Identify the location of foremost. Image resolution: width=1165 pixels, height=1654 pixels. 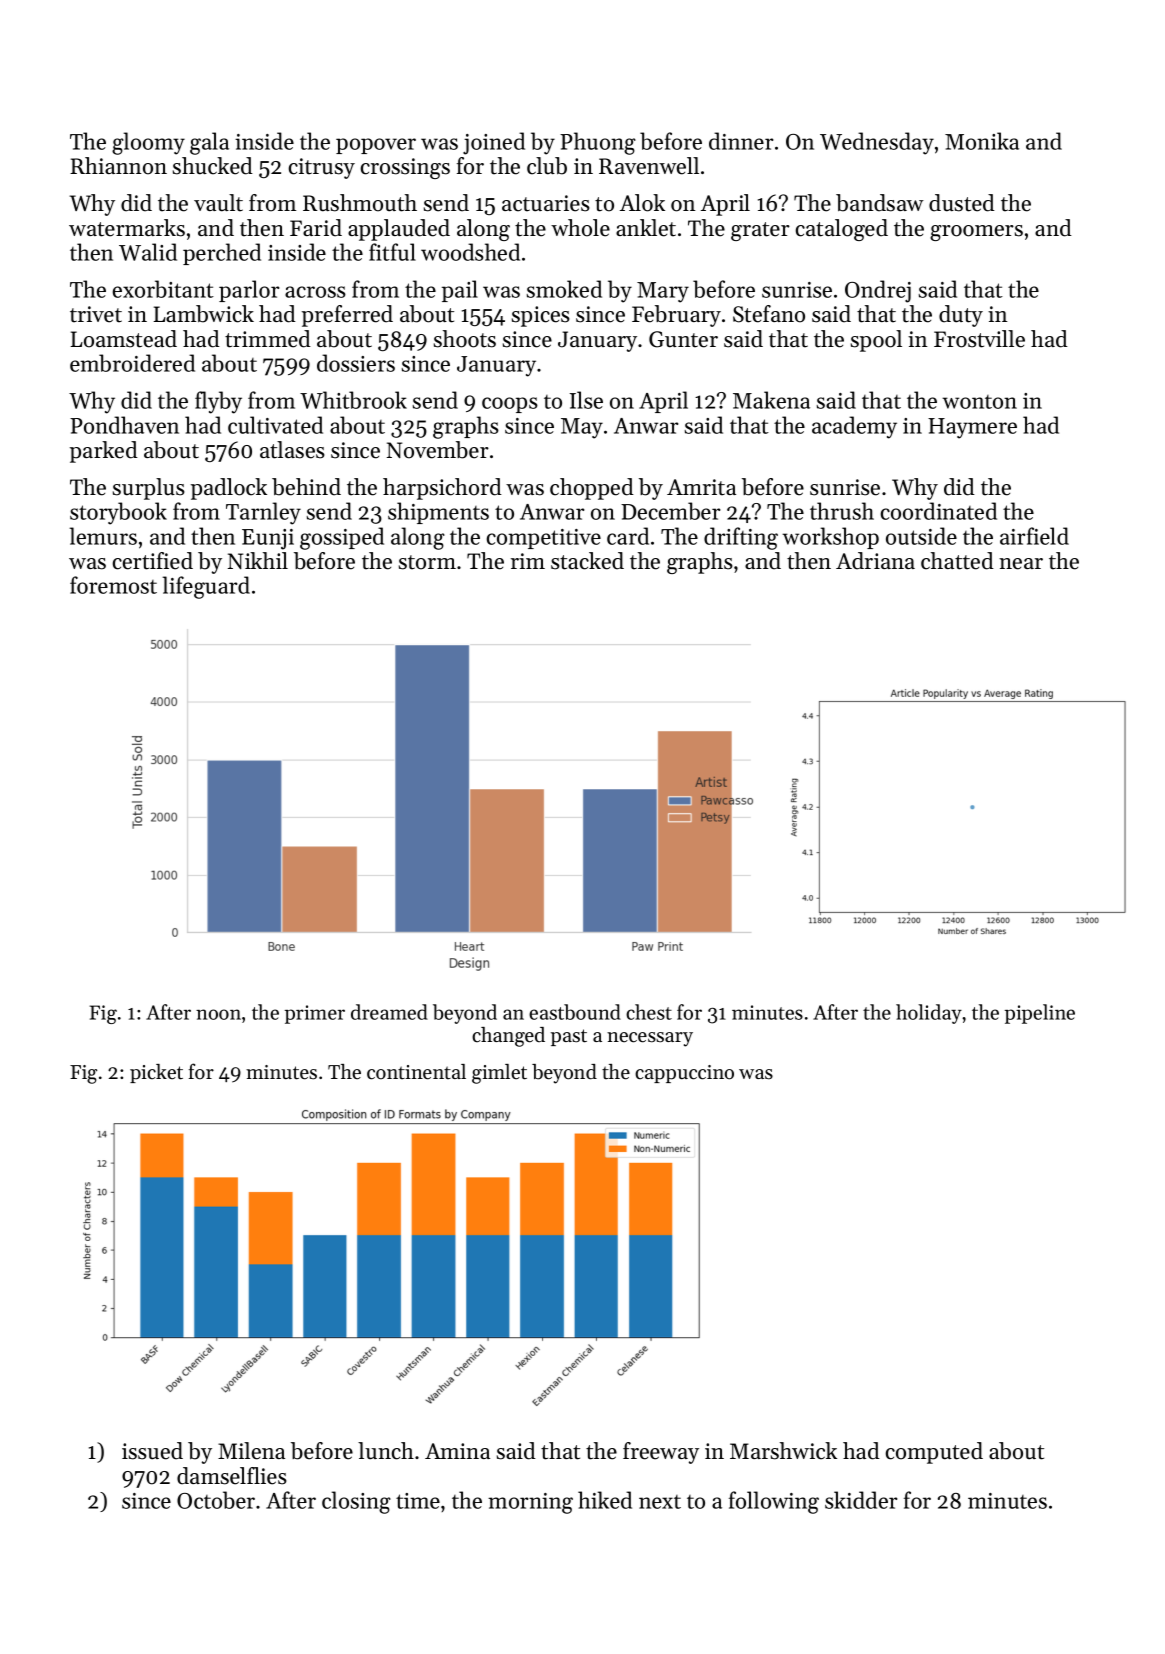
(113, 585).
